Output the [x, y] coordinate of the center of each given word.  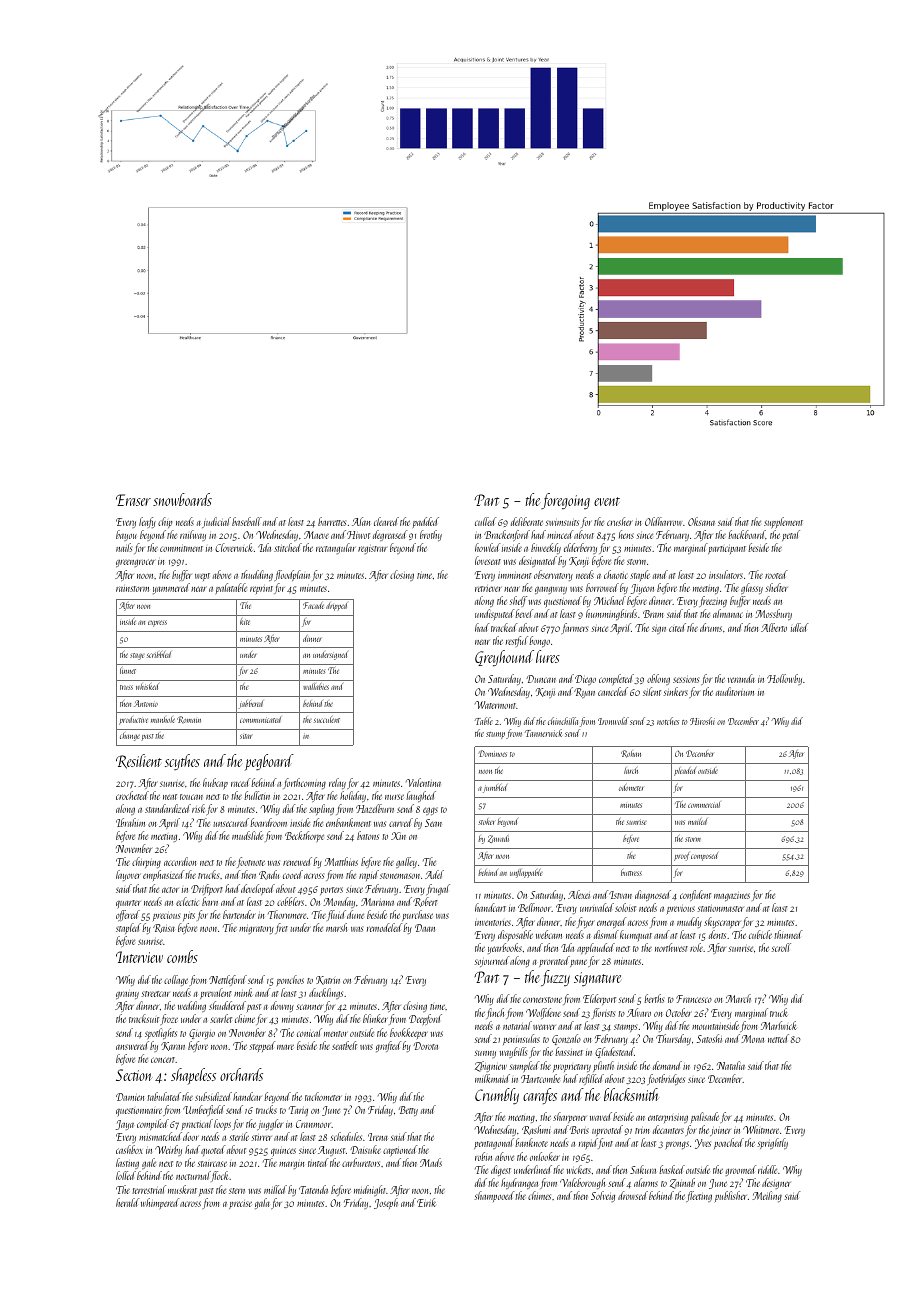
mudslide [247, 835]
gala [262, 1203]
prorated [554, 961]
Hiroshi [702, 721]
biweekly [546, 548]
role [697, 947]
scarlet [221, 1018]
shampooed [494, 1196]
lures [548, 656]
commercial [704, 804]
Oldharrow [663, 521]
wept [202, 577]
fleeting [699, 1196]
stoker [487, 822]
